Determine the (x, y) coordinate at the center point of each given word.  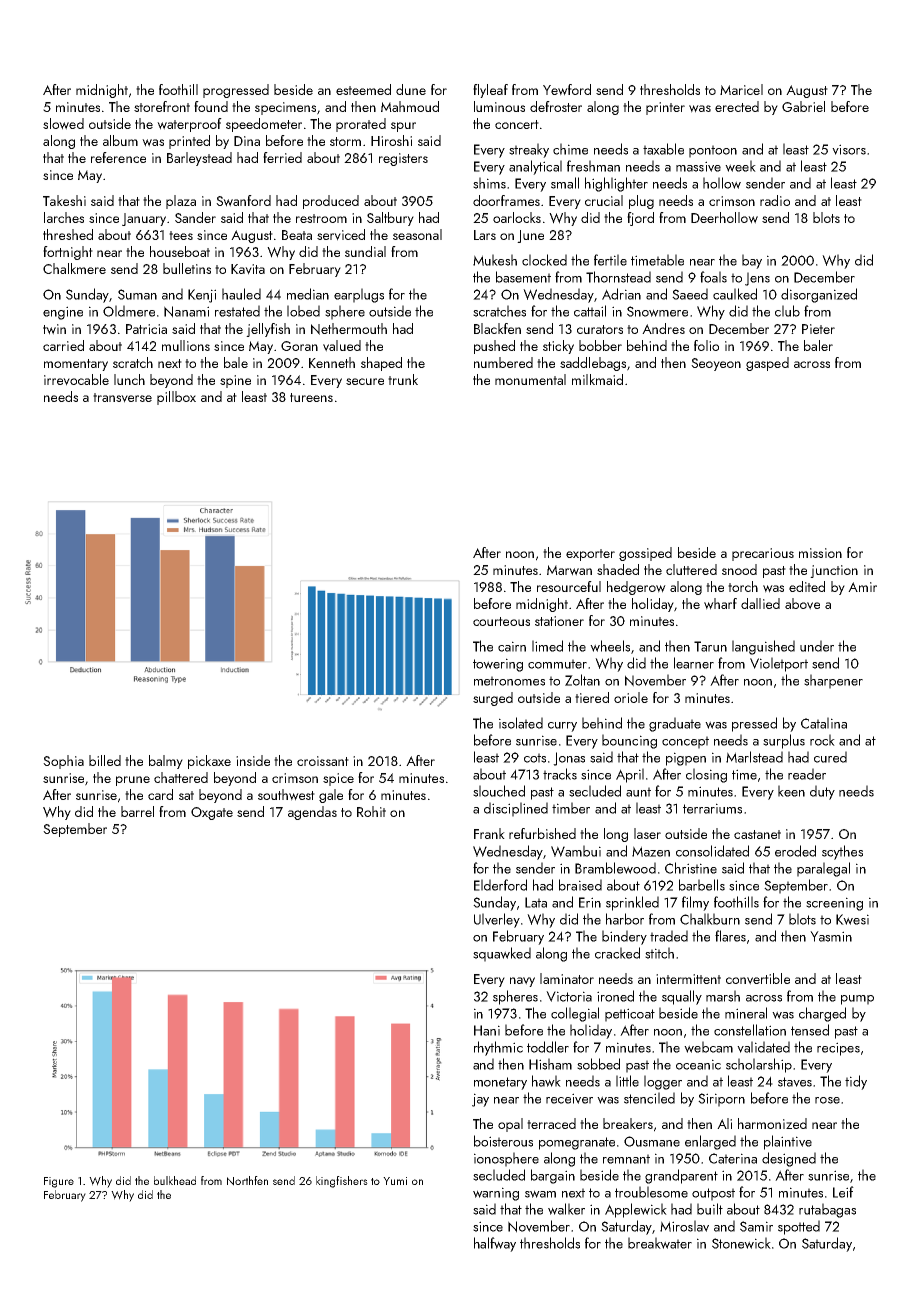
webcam (708, 1047)
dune (411, 89)
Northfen (247, 1181)
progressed (236, 91)
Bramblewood (615, 868)
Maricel (741, 89)
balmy (166, 762)
